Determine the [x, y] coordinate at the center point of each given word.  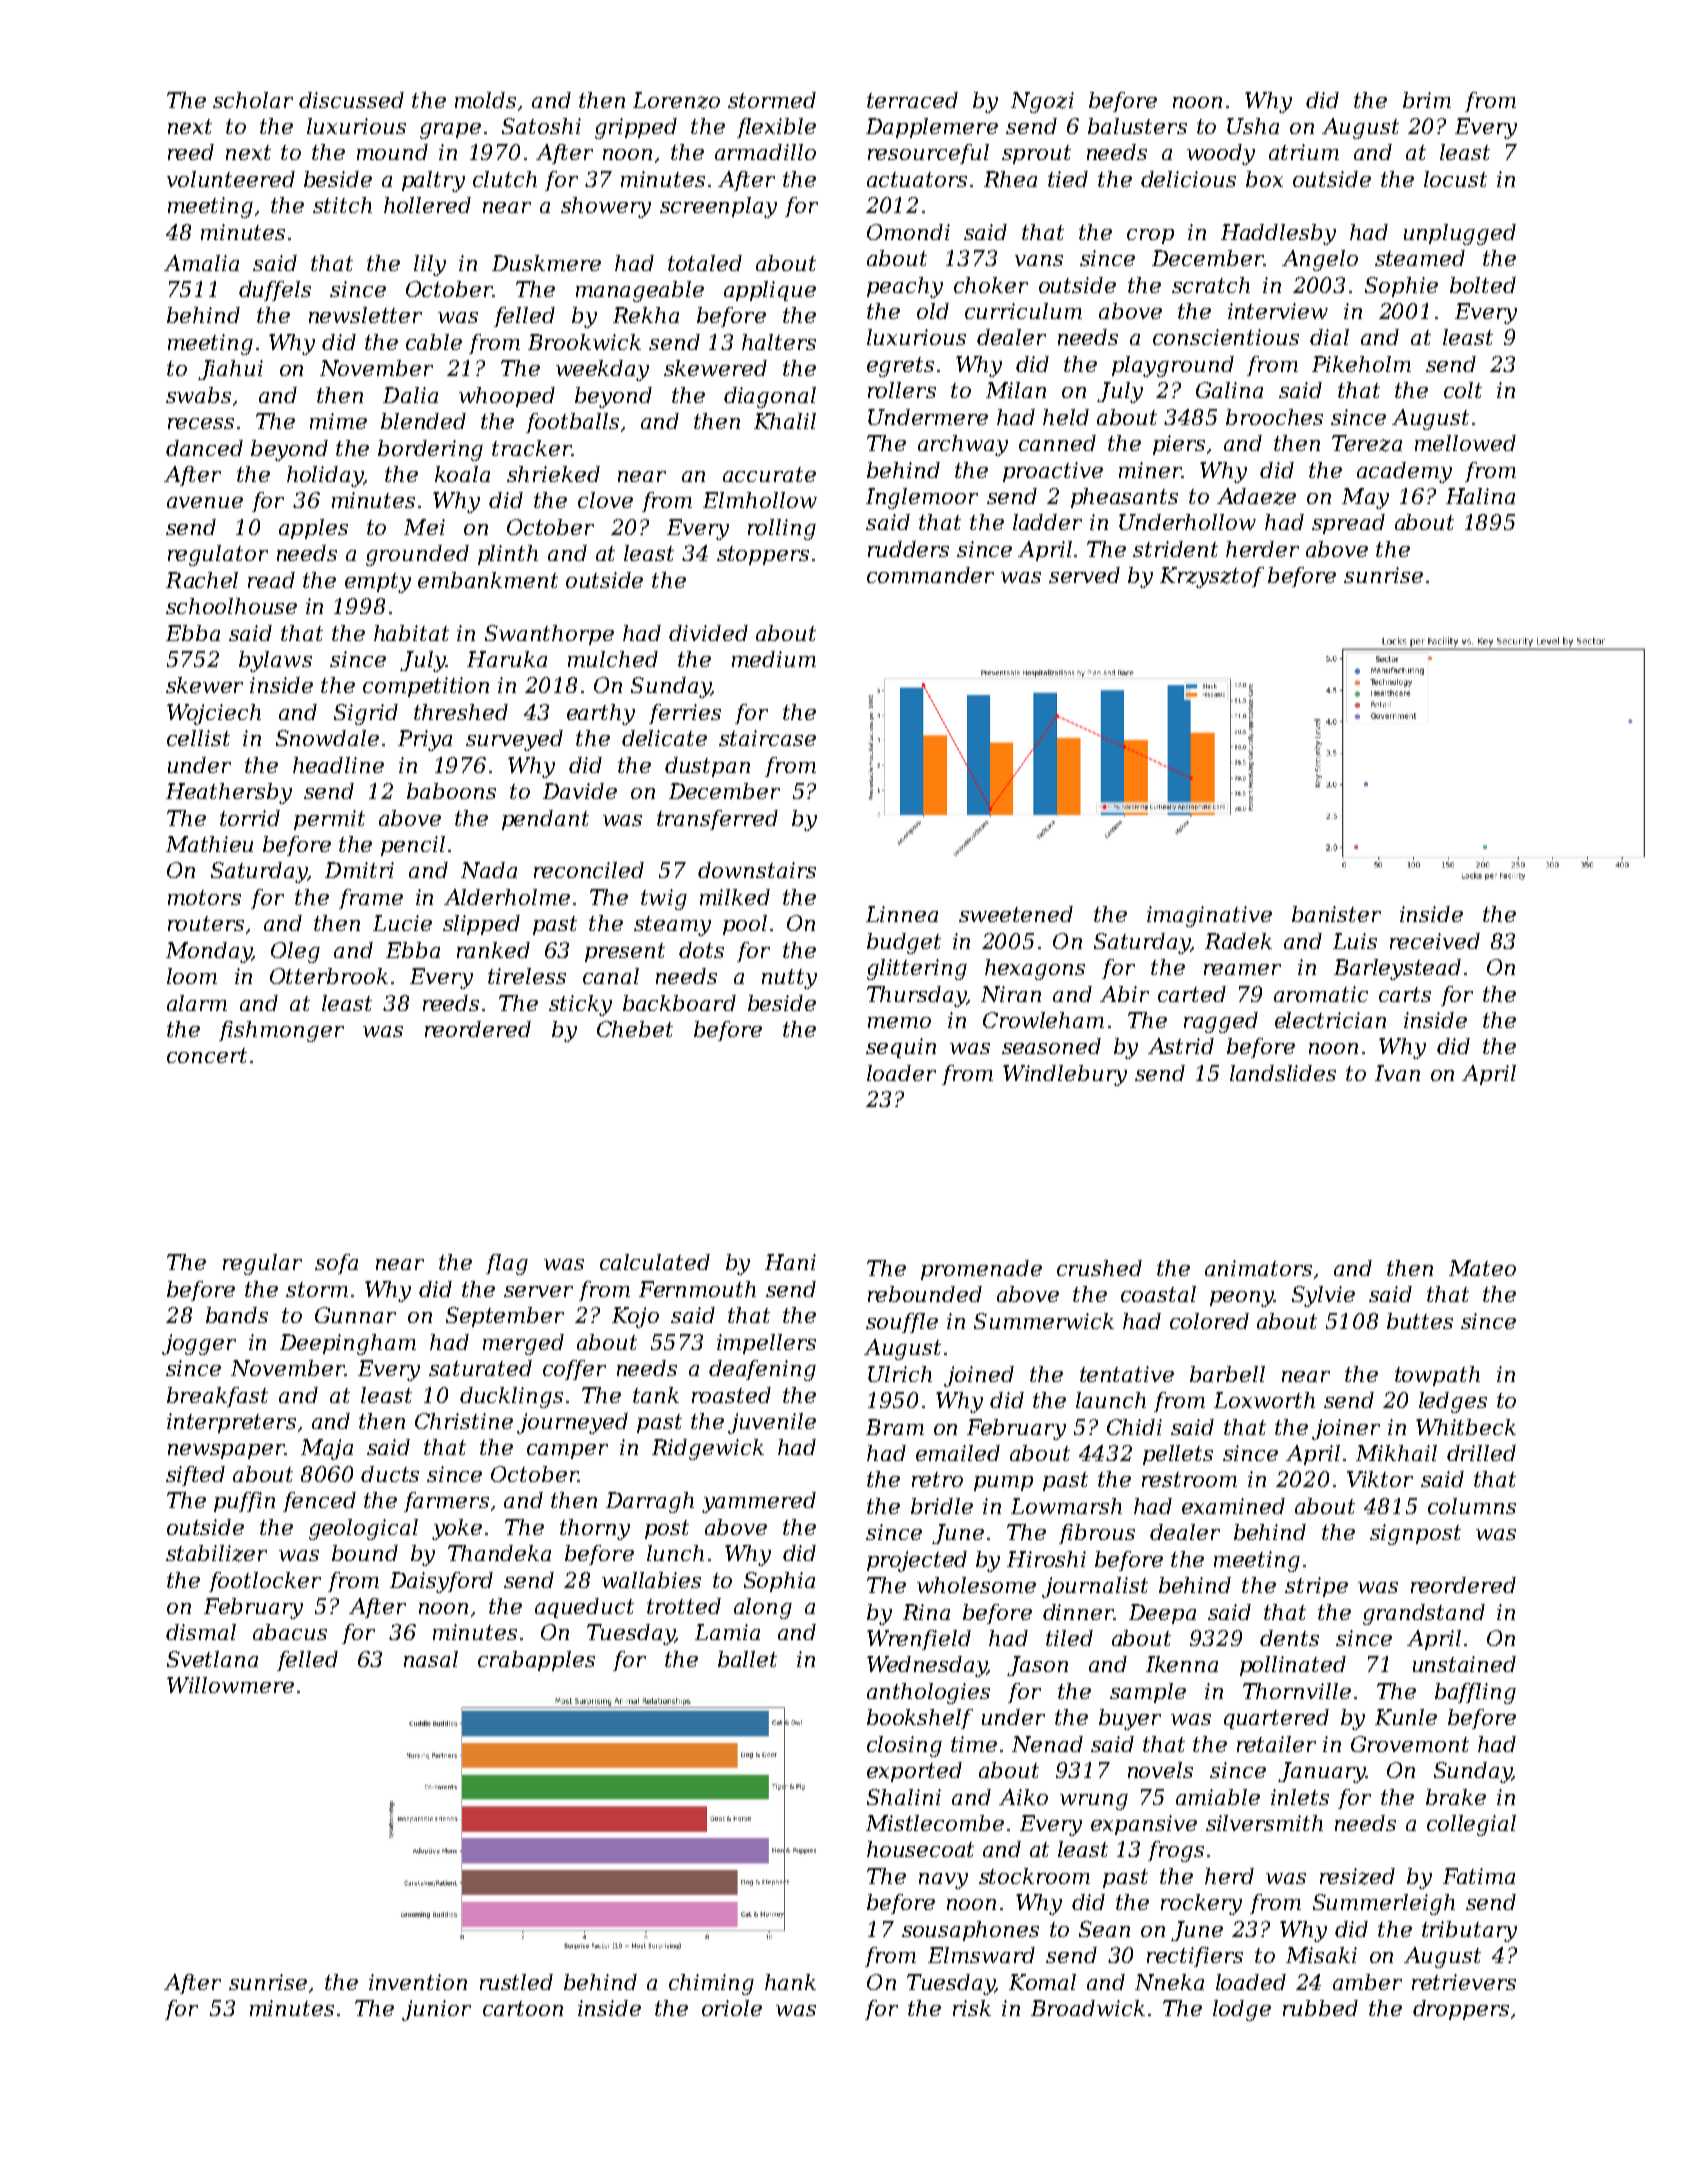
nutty [789, 979]
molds [485, 100]
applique [770, 291]
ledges [1453, 1402]
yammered [759, 1502]
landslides [1283, 1073]
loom [192, 976]
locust [1455, 179]
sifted [195, 1476]
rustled [516, 1982]
